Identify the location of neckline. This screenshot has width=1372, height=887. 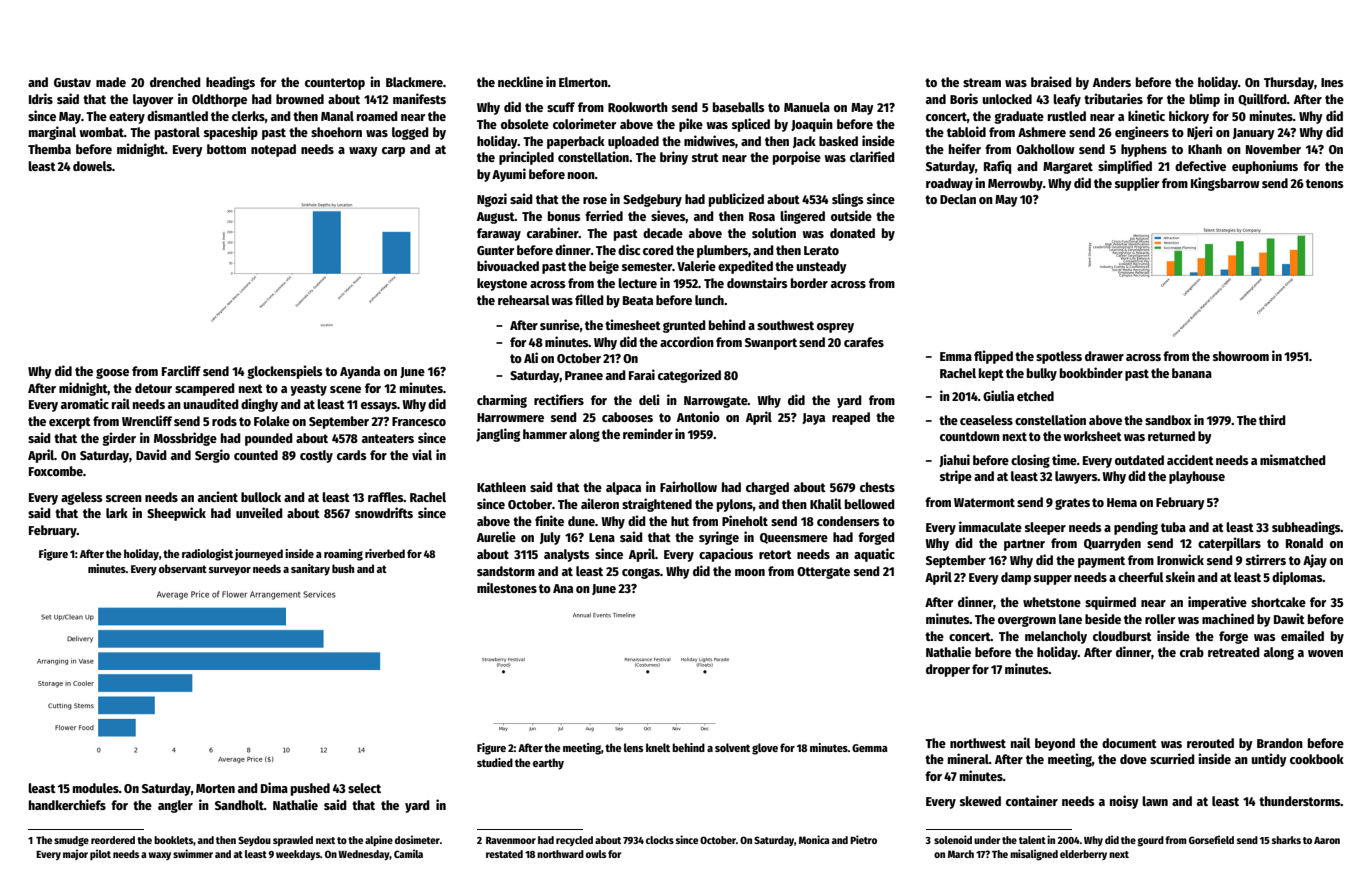
(520, 81).
